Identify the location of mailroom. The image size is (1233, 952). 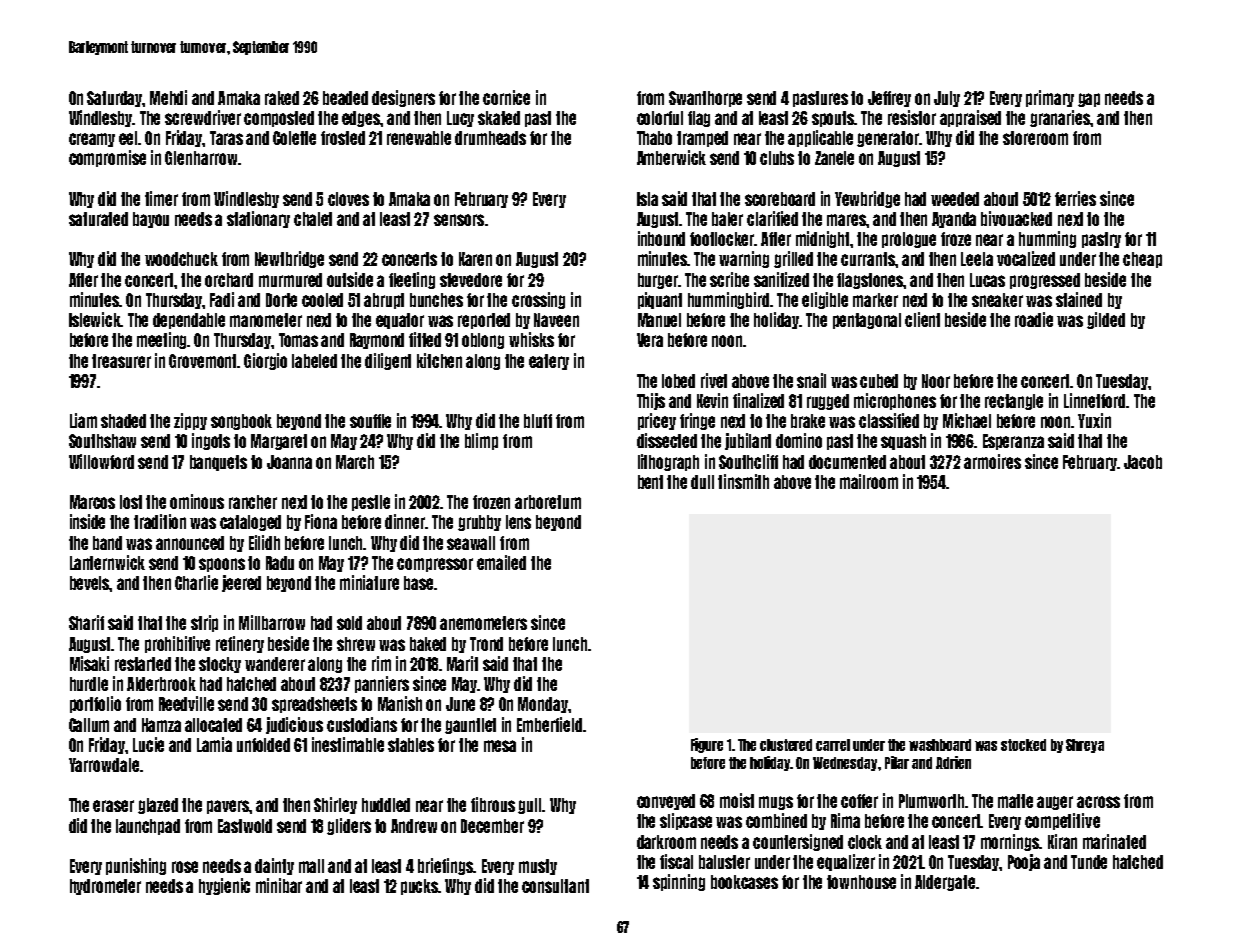
(869, 481).
